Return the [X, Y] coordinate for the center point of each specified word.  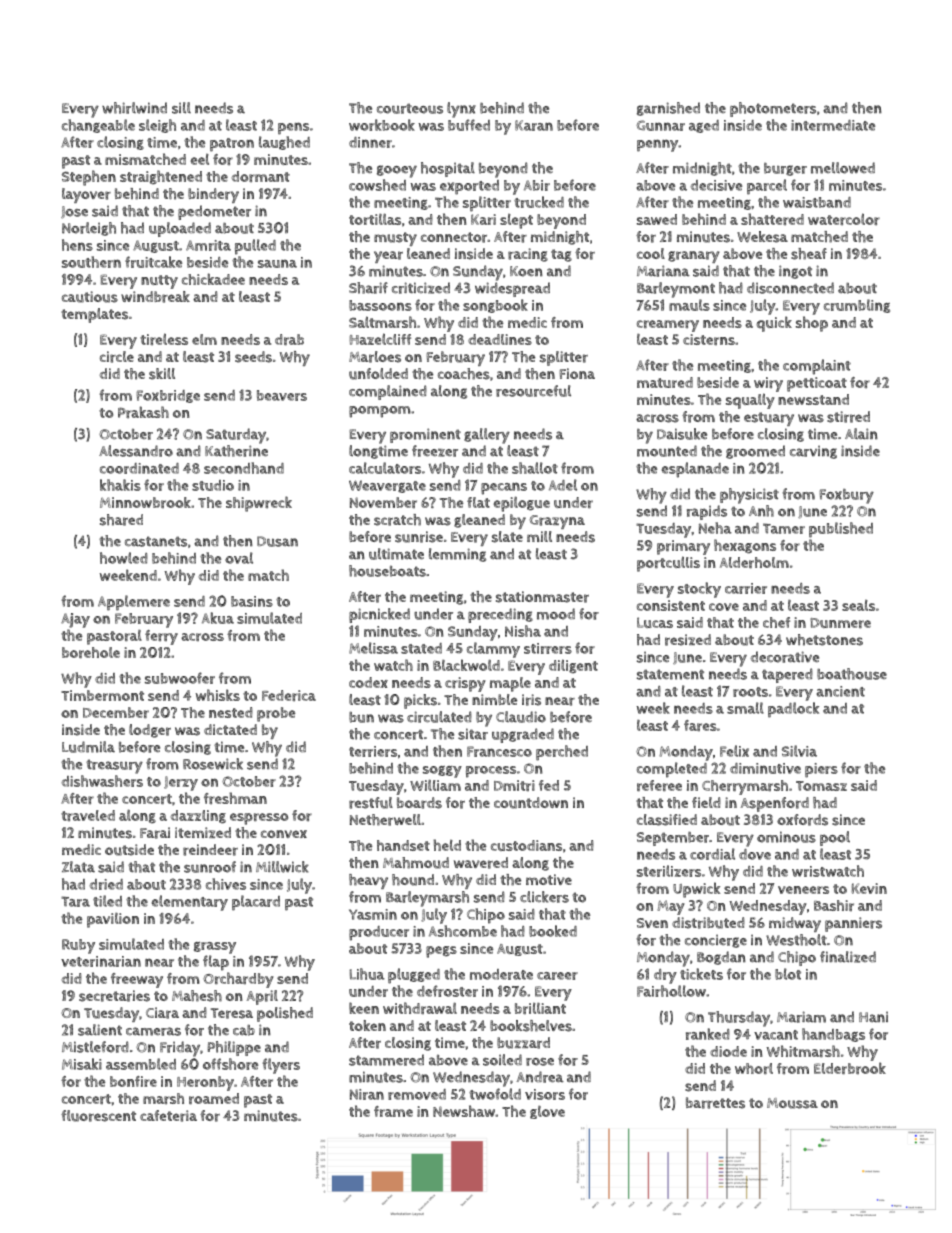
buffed [469, 125]
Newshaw [464, 1111]
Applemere [134, 603]
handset [403, 845]
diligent [573, 666]
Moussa [792, 1103]
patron [232, 145]
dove [755, 854]
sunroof [210, 867]
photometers [773, 109]
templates [94, 315]
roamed [214, 1099]
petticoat [817, 384]
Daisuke [682, 434]
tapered [787, 675]
